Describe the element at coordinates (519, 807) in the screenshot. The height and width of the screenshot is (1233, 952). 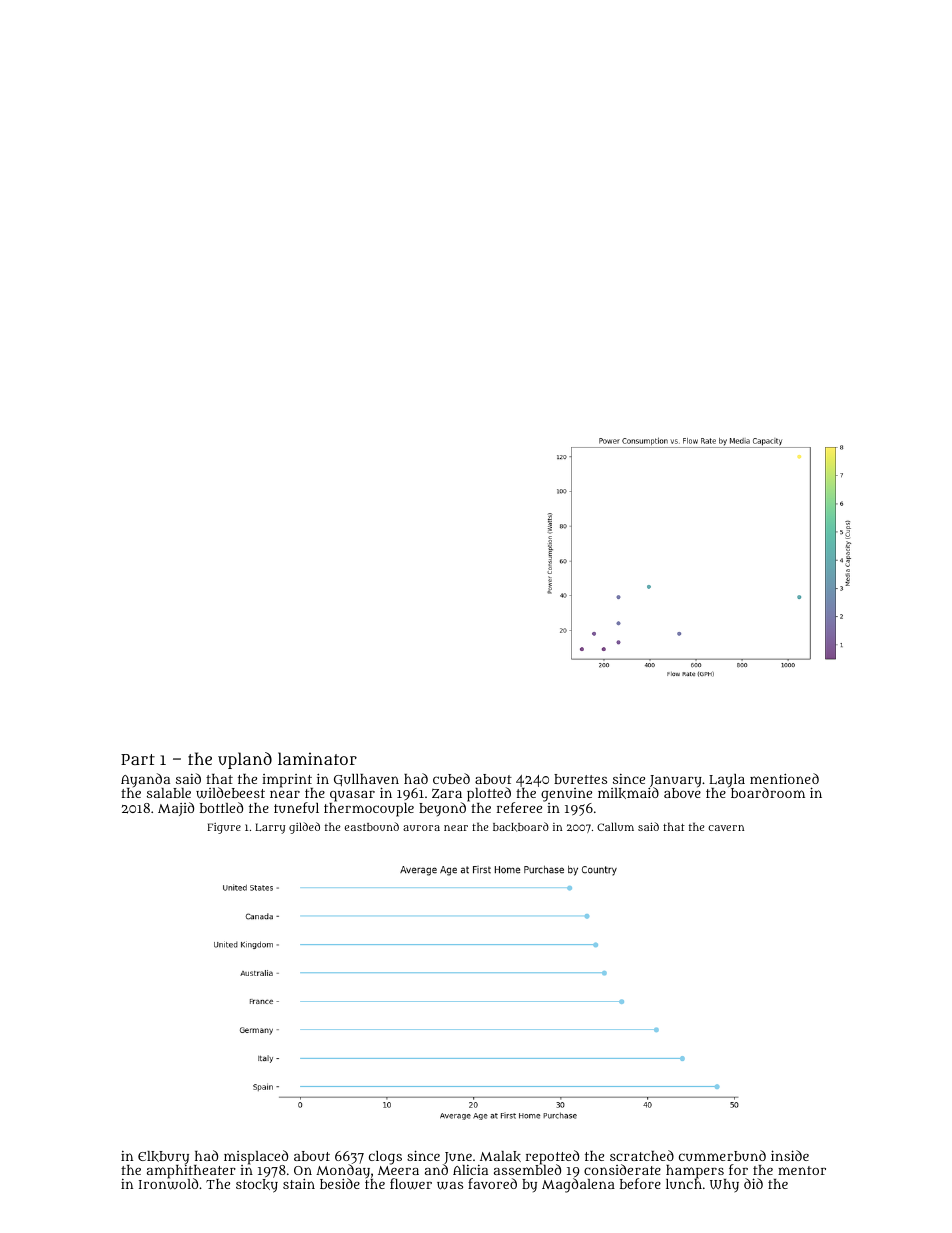
I see `referee` at that location.
